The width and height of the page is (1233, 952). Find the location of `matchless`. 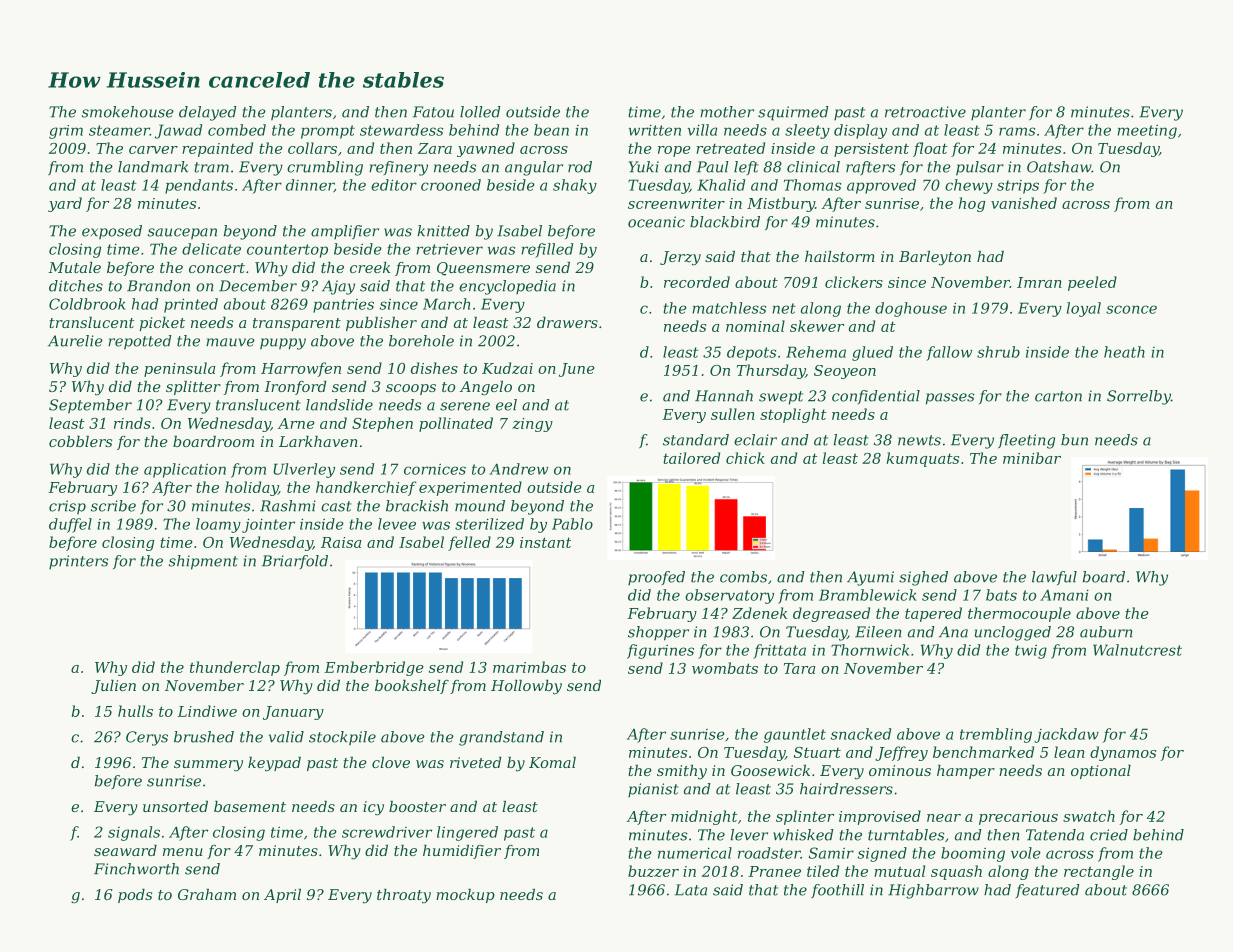

matchless is located at coordinates (729, 308).
